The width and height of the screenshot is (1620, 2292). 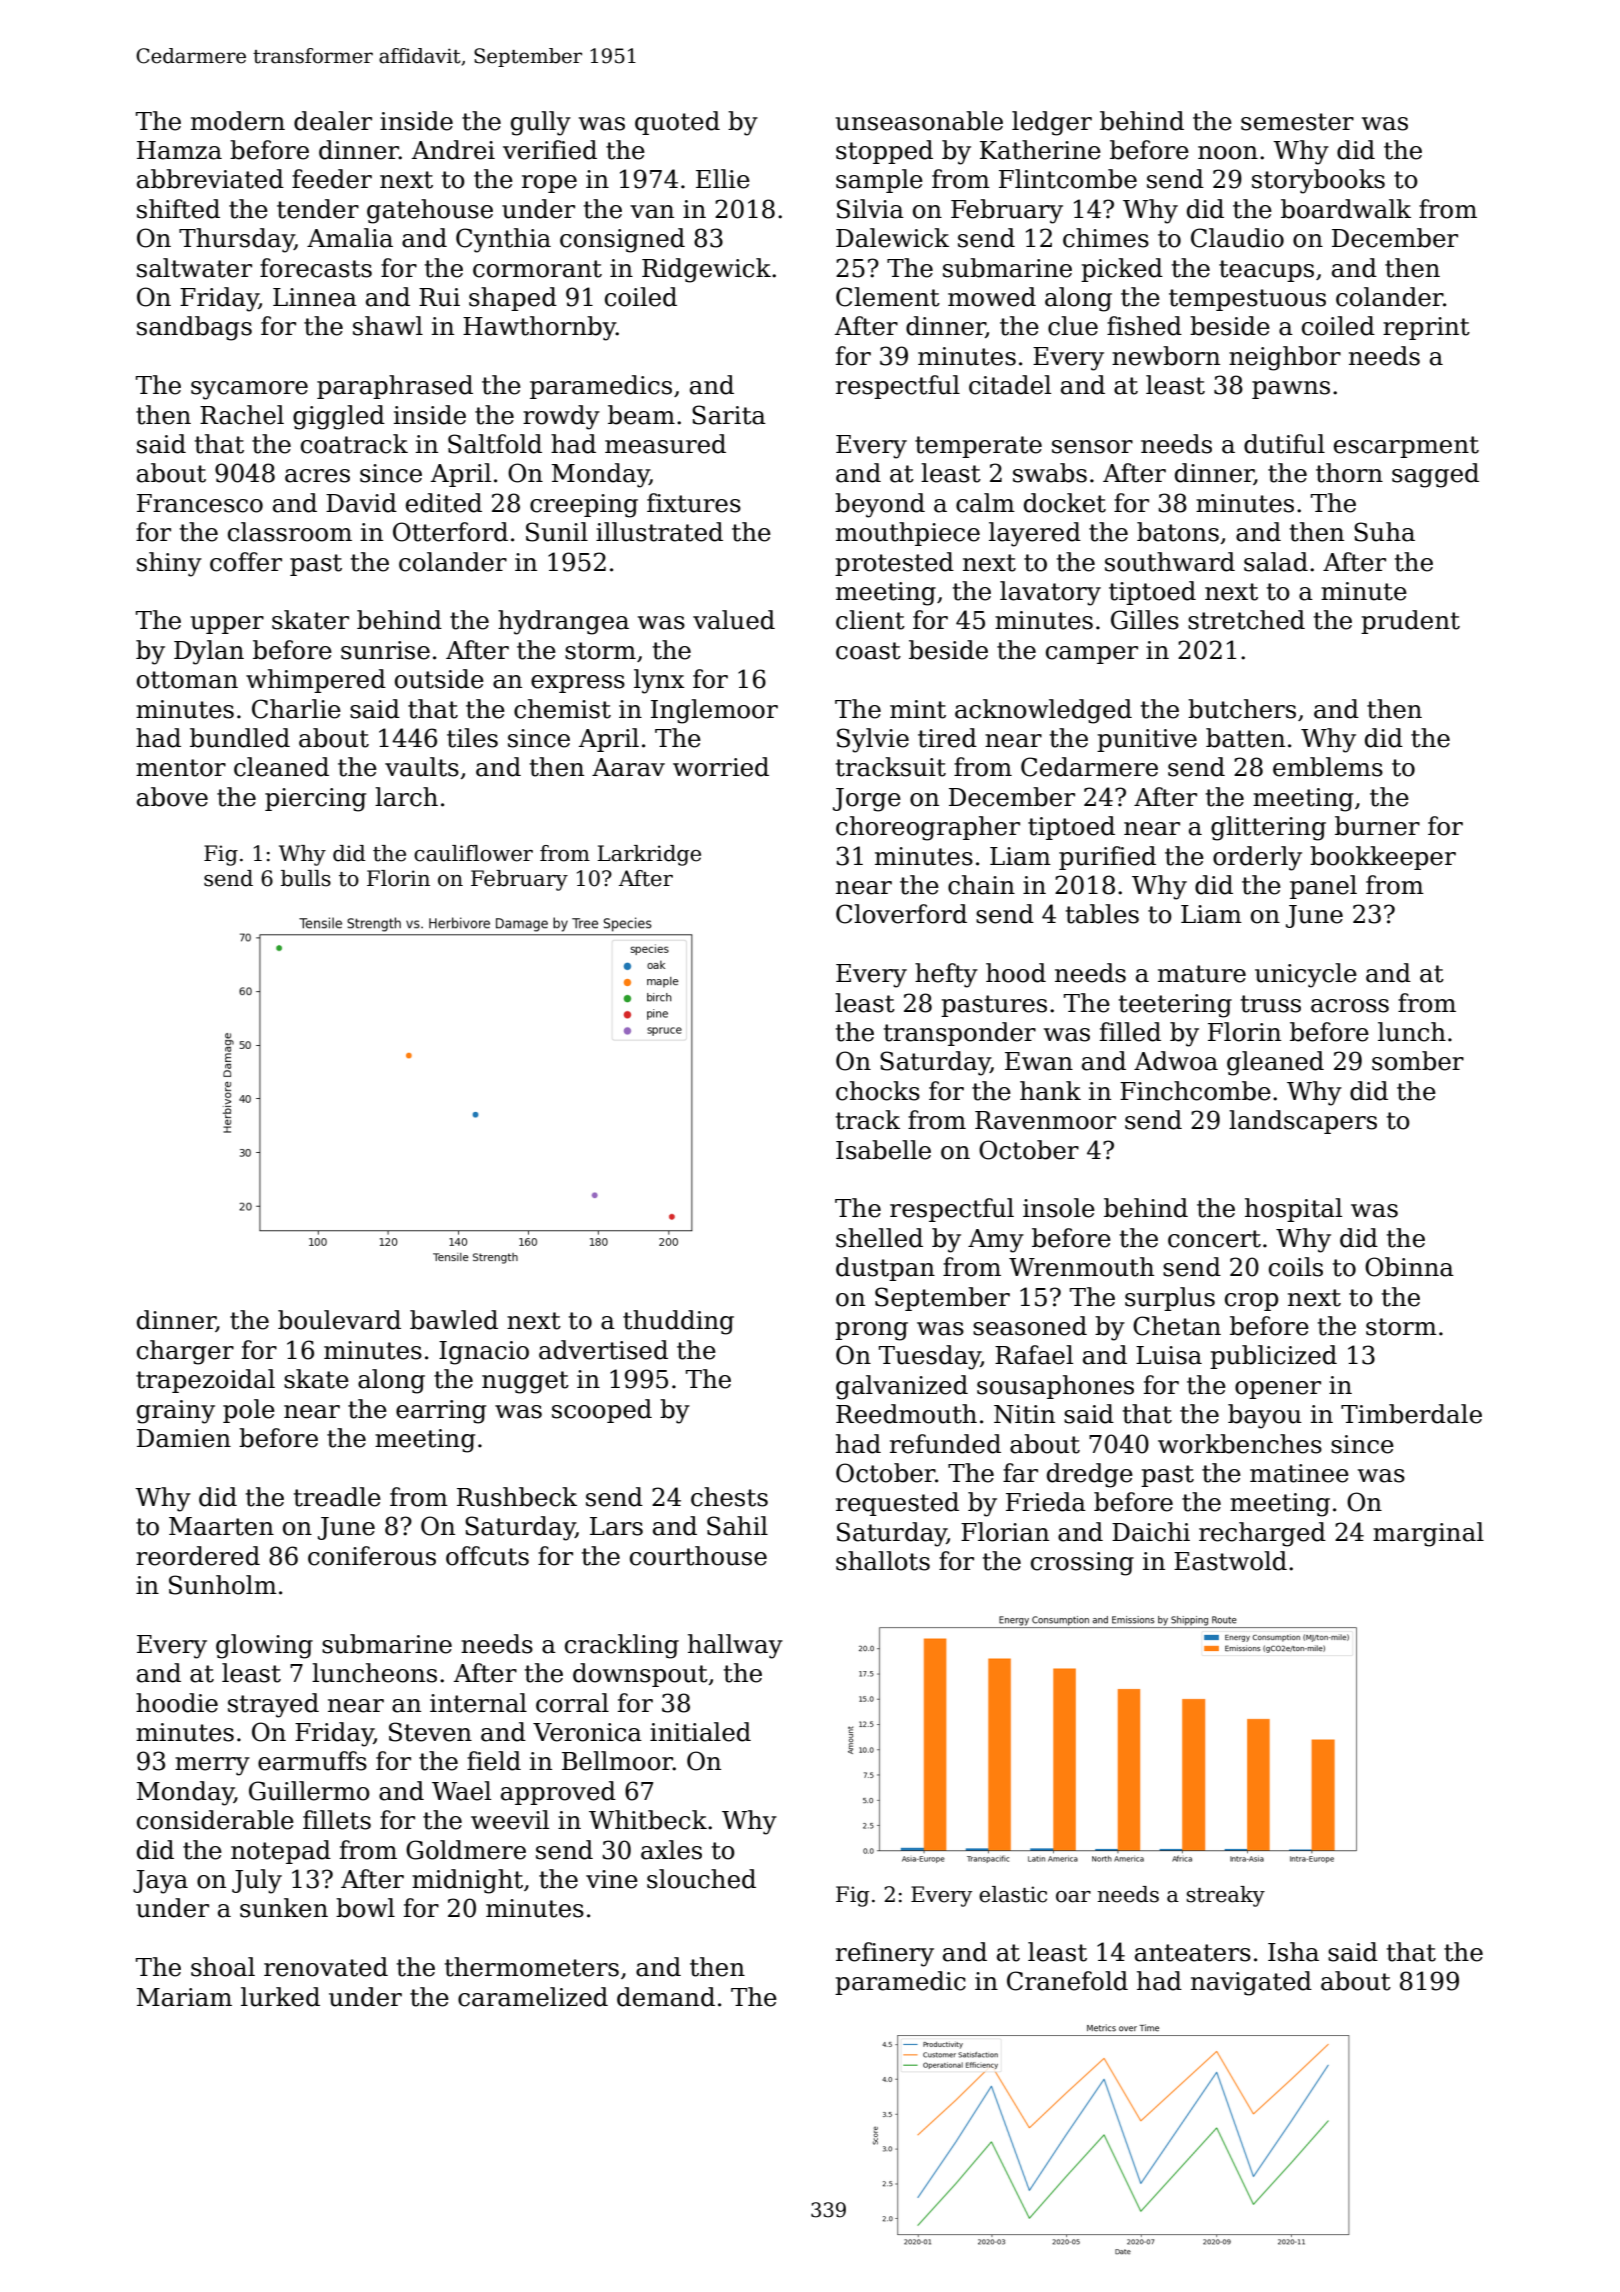 What do you see at coordinates (333, 121) in the screenshot?
I see `dealer` at bounding box center [333, 121].
